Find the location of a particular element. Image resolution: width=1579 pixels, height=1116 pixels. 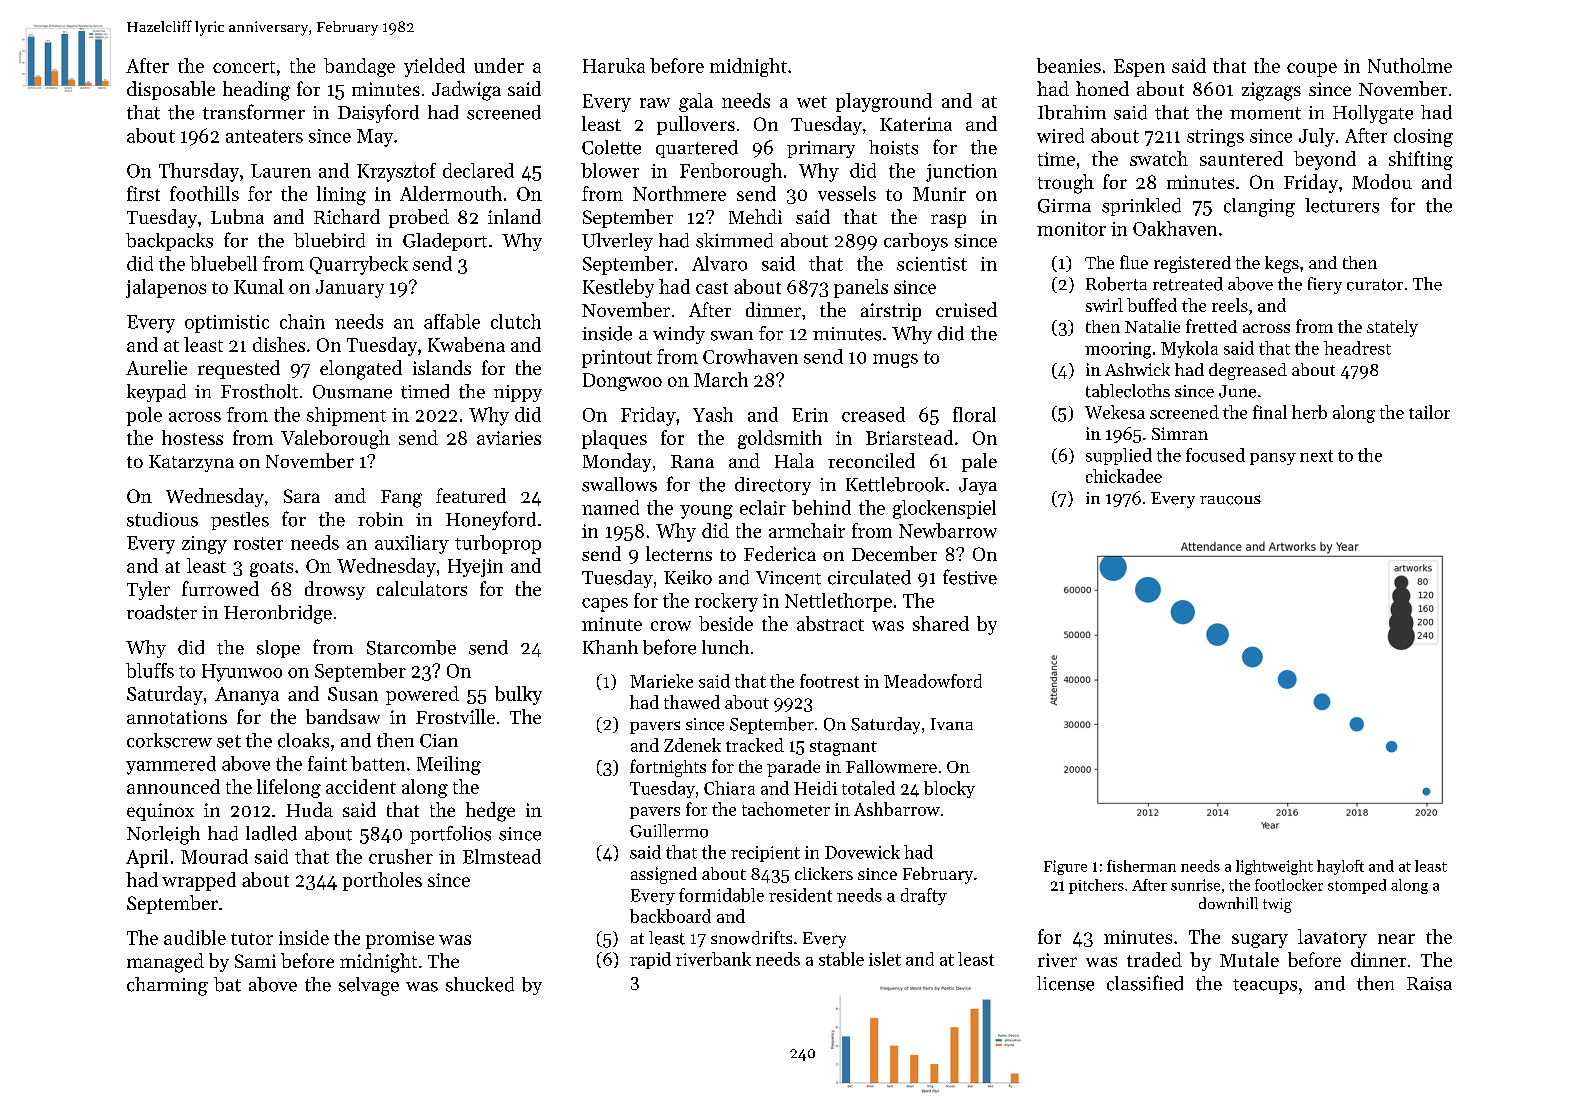

Espen is located at coordinates (1139, 68).
